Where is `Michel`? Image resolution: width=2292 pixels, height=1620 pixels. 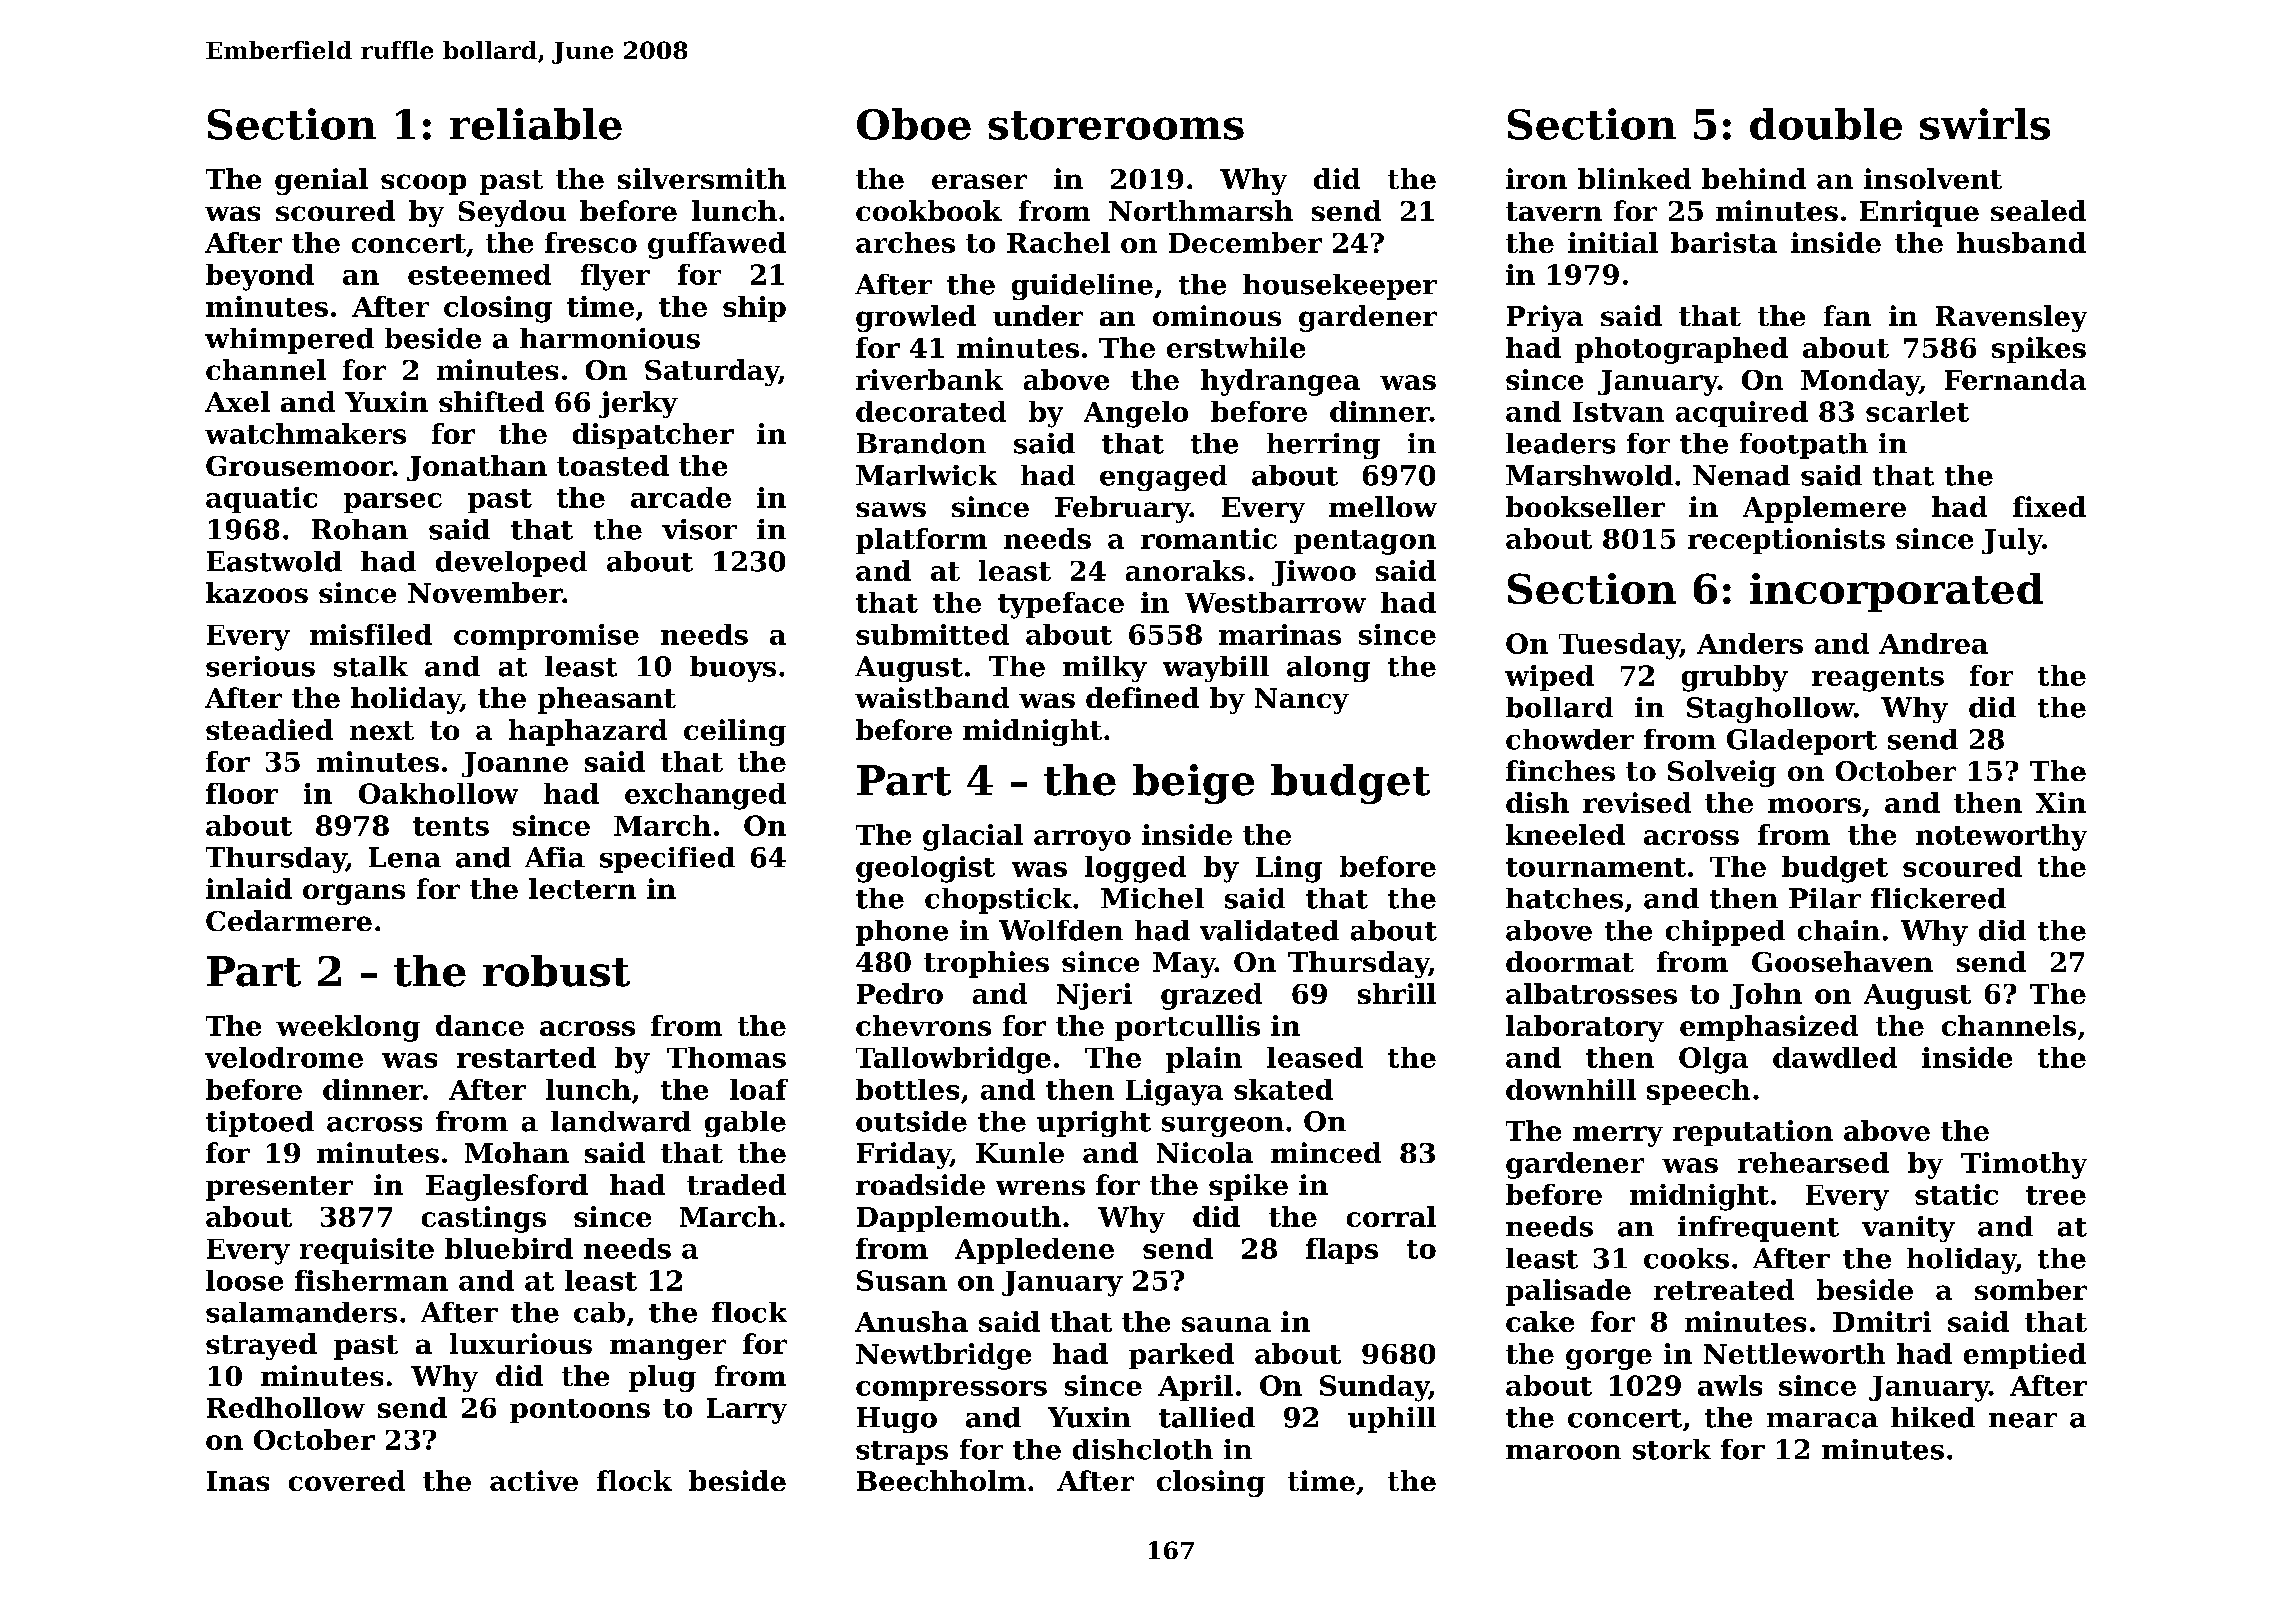
Michel is located at coordinates (1152, 898).
